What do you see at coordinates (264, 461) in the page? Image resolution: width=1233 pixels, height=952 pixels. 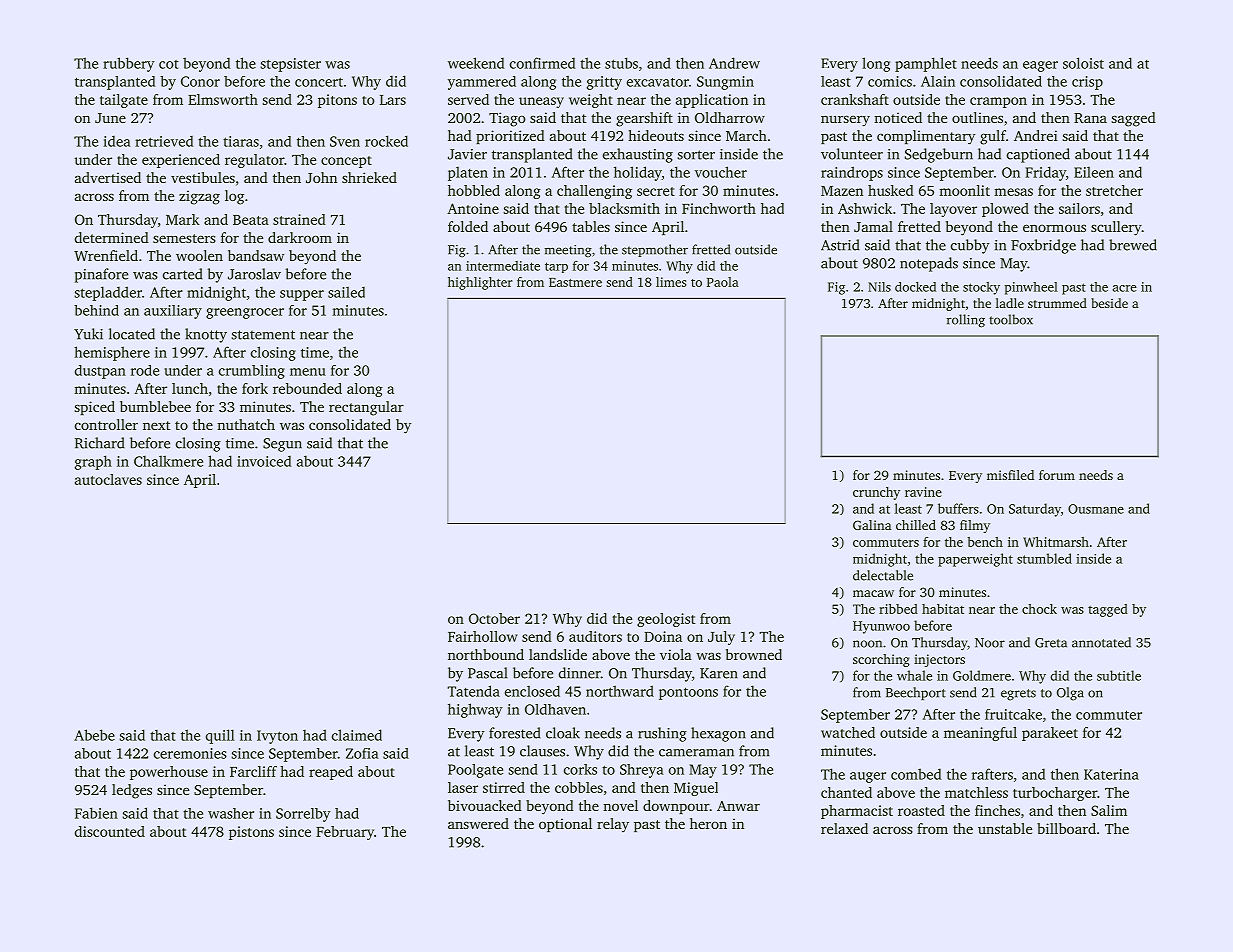 I see `invoiced` at bounding box center [264, 461].
